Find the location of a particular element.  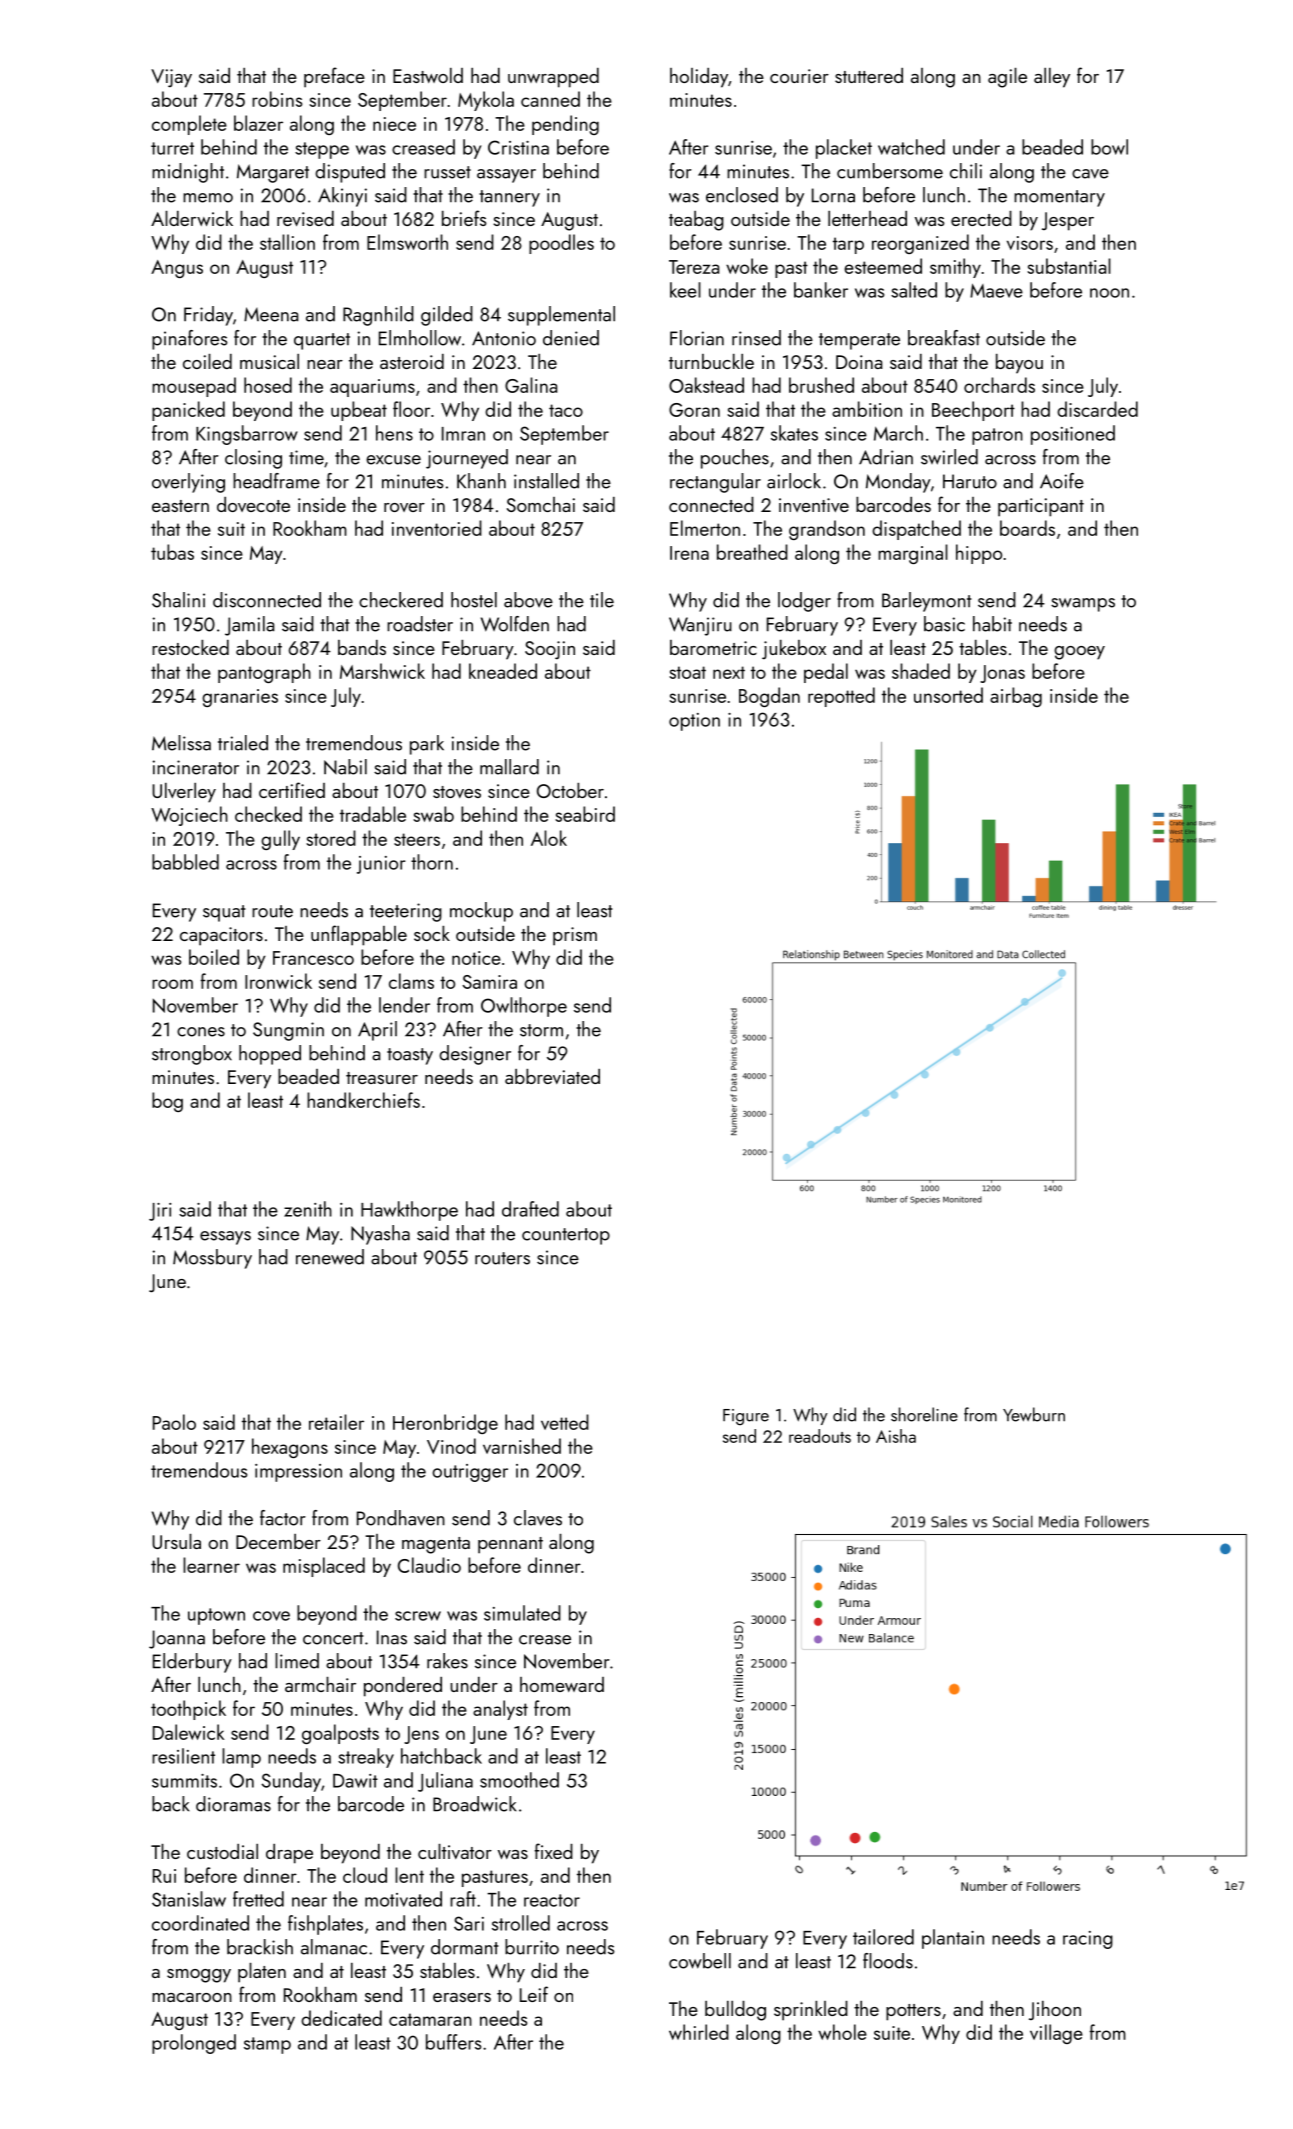

Hawkthorpe is located at coordinates (409, 1211).
